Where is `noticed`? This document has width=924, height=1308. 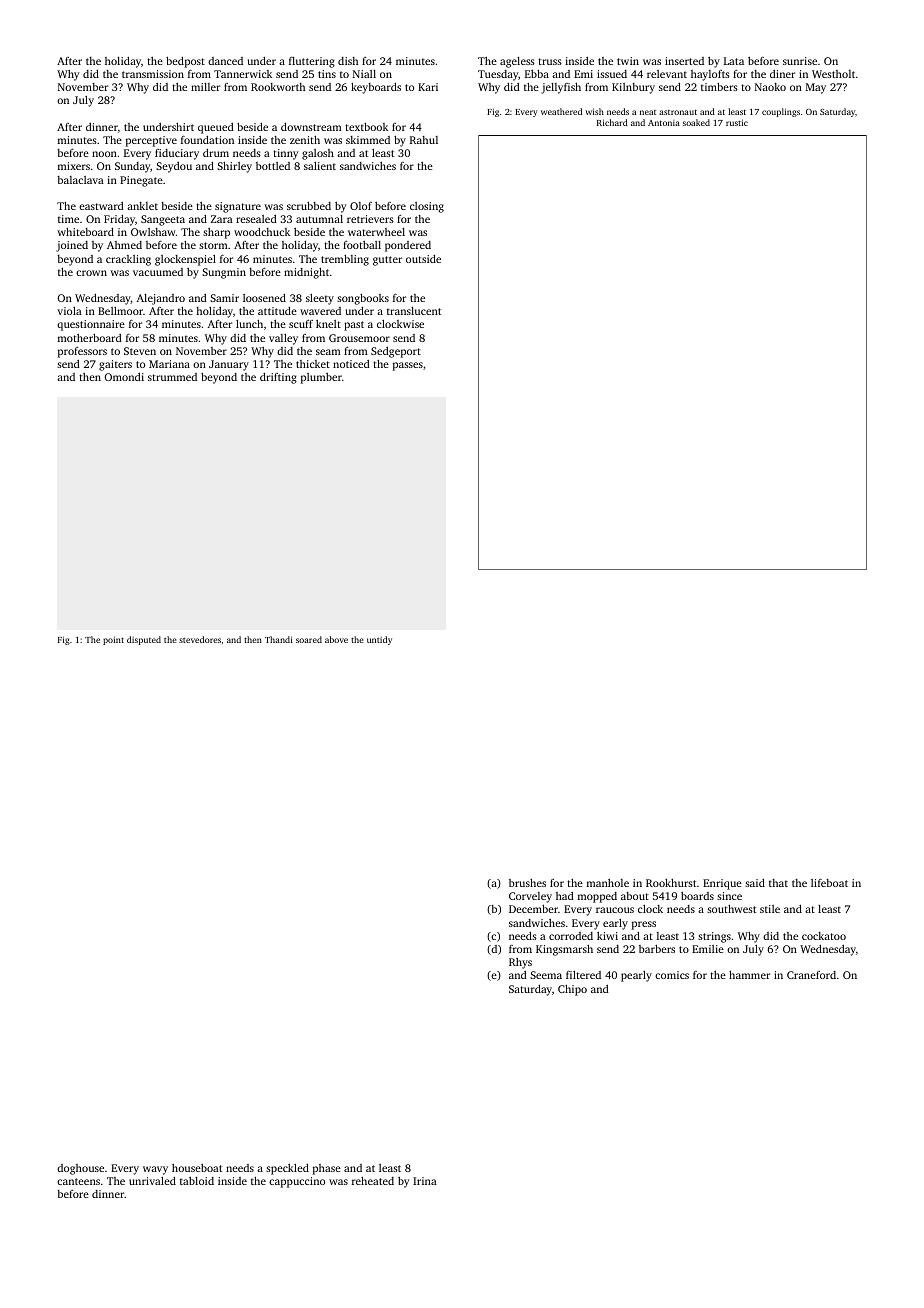 noticed is located at coordinates (351, 364).
